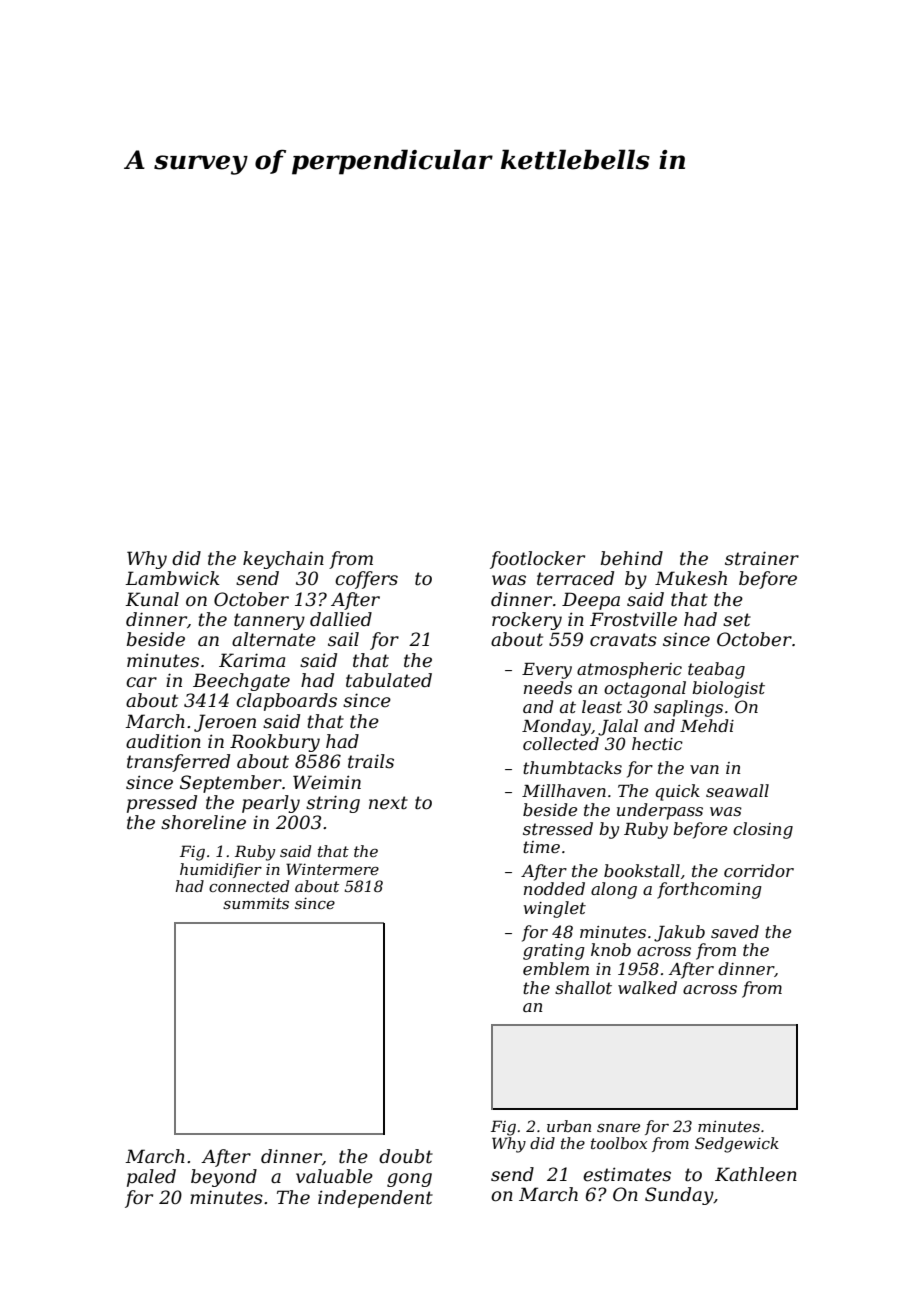 This document has height=1311, width=924. Describe the element at coordinates (256, 903) in the document. I see `summits` at that location.
